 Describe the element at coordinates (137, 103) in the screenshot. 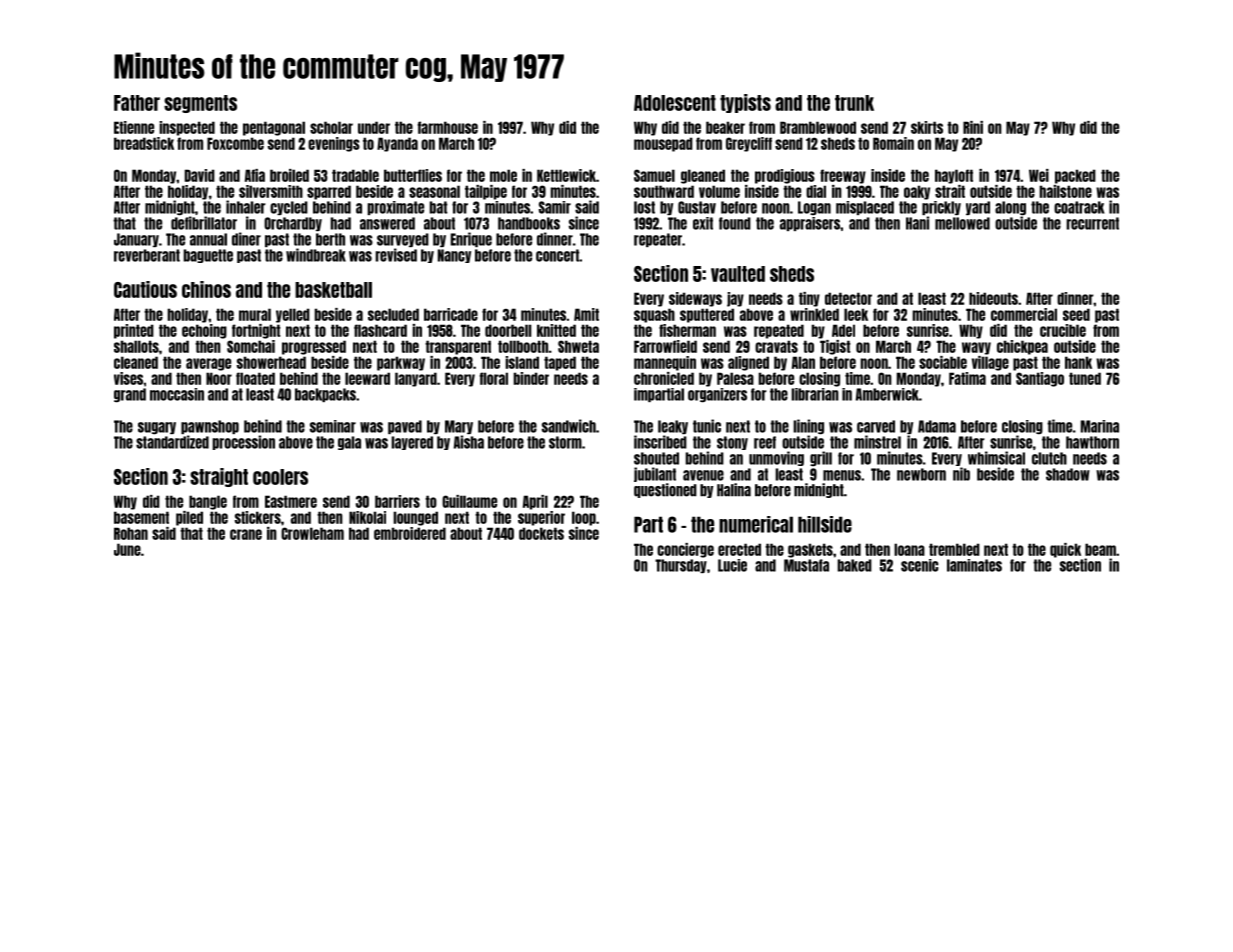

I see `Father` at that location.
